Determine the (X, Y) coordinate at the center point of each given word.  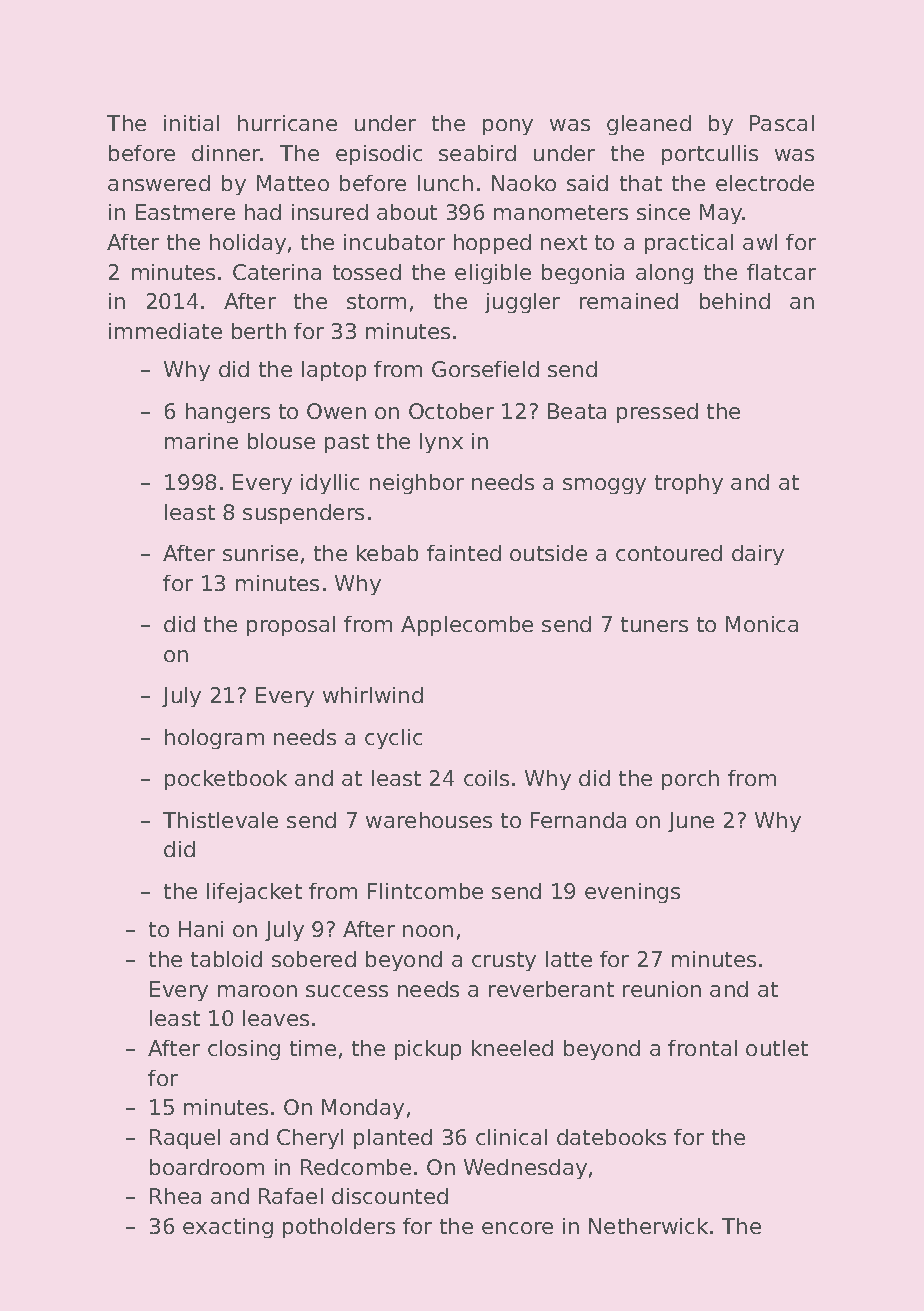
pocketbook (226, 780)
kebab (387, 553)
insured (330, 212)
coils (486, 778)
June (691, 822)
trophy (689, 484)
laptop (334, 371)
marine (201, 441)
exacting (228, 1228)
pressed (657, 413)
